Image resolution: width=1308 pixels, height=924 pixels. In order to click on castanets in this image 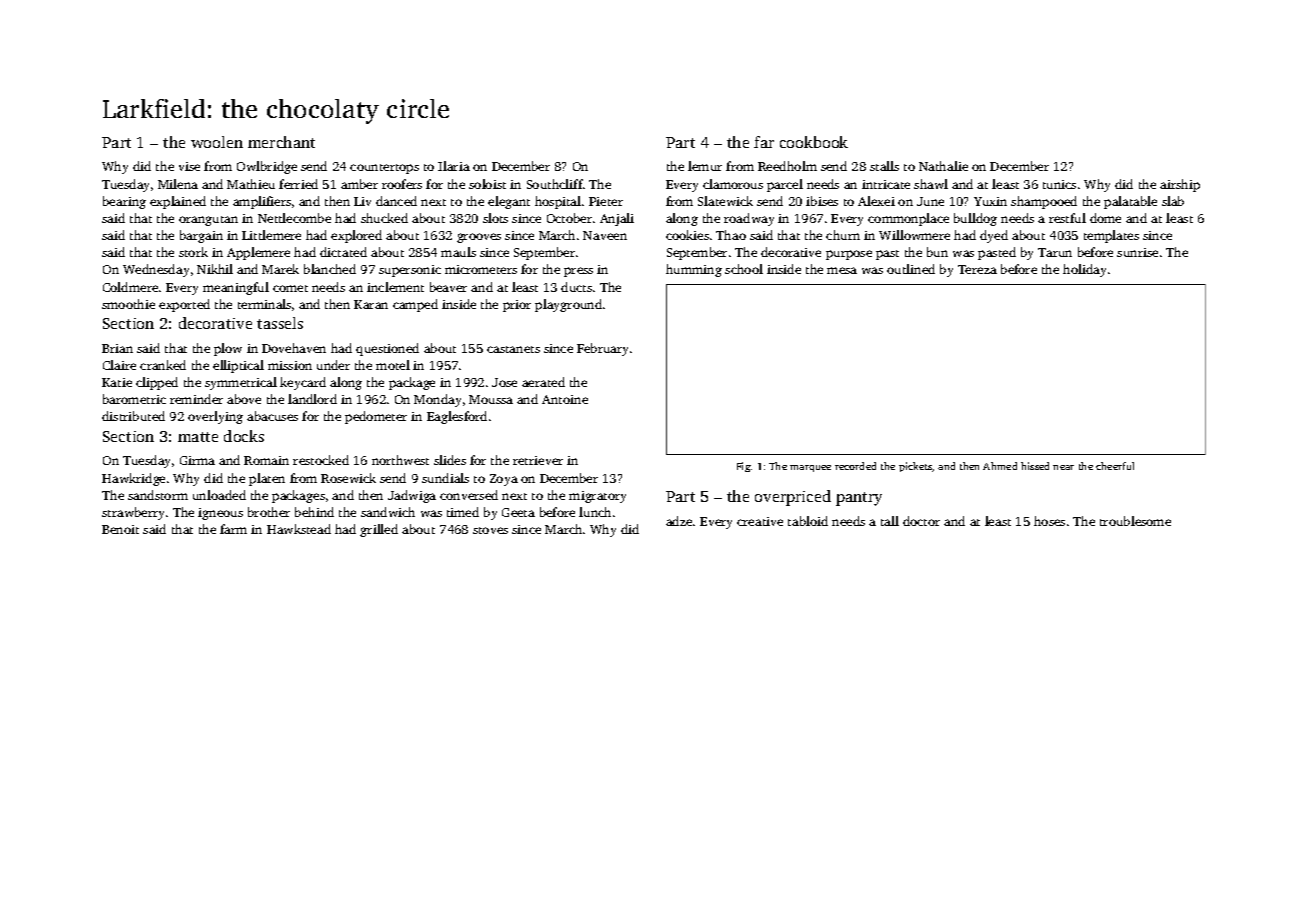, I will do `click(513, 349)`.
